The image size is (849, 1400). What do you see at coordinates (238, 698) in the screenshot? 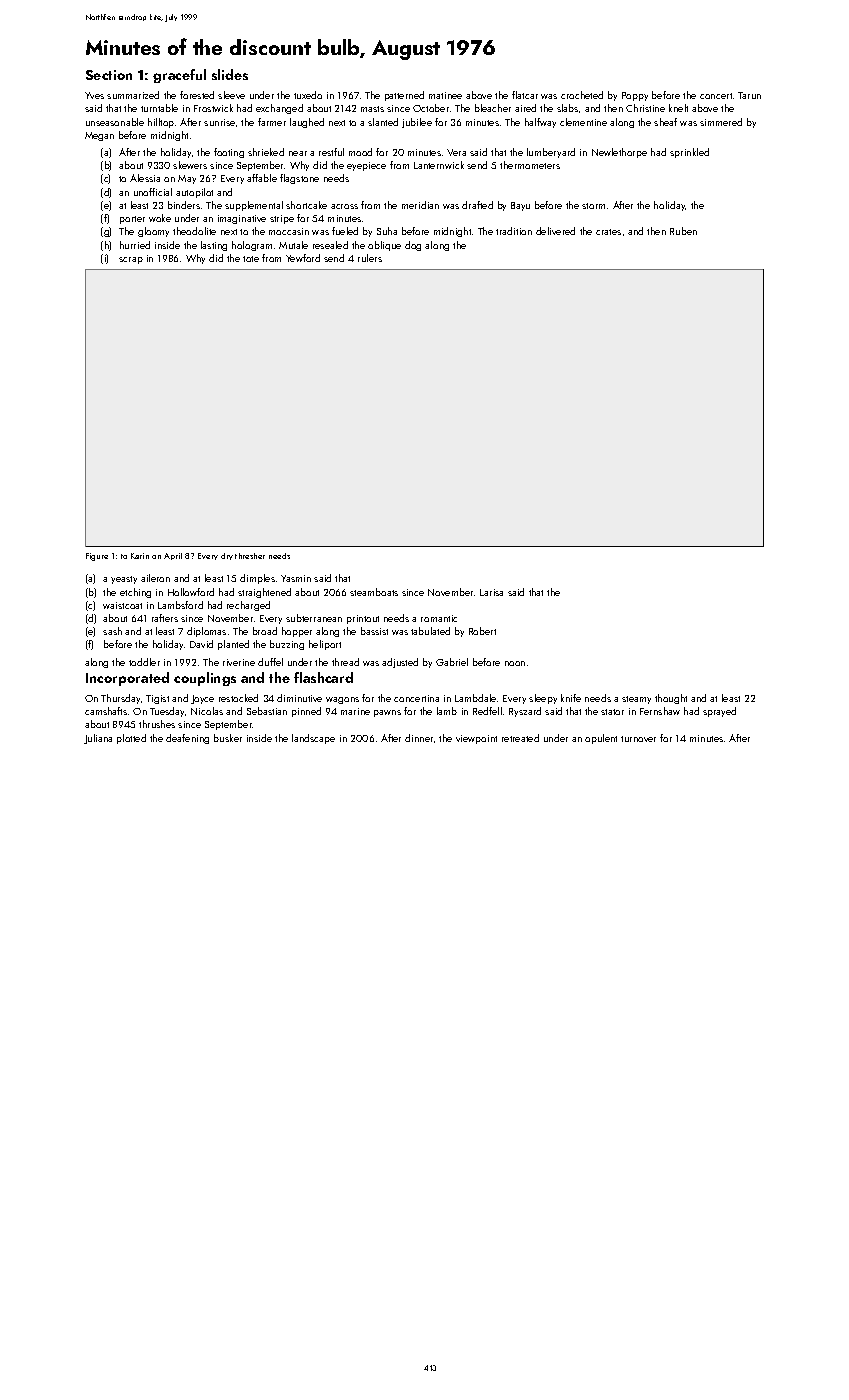
I see `restocked` at bounding box center [238, 698].
